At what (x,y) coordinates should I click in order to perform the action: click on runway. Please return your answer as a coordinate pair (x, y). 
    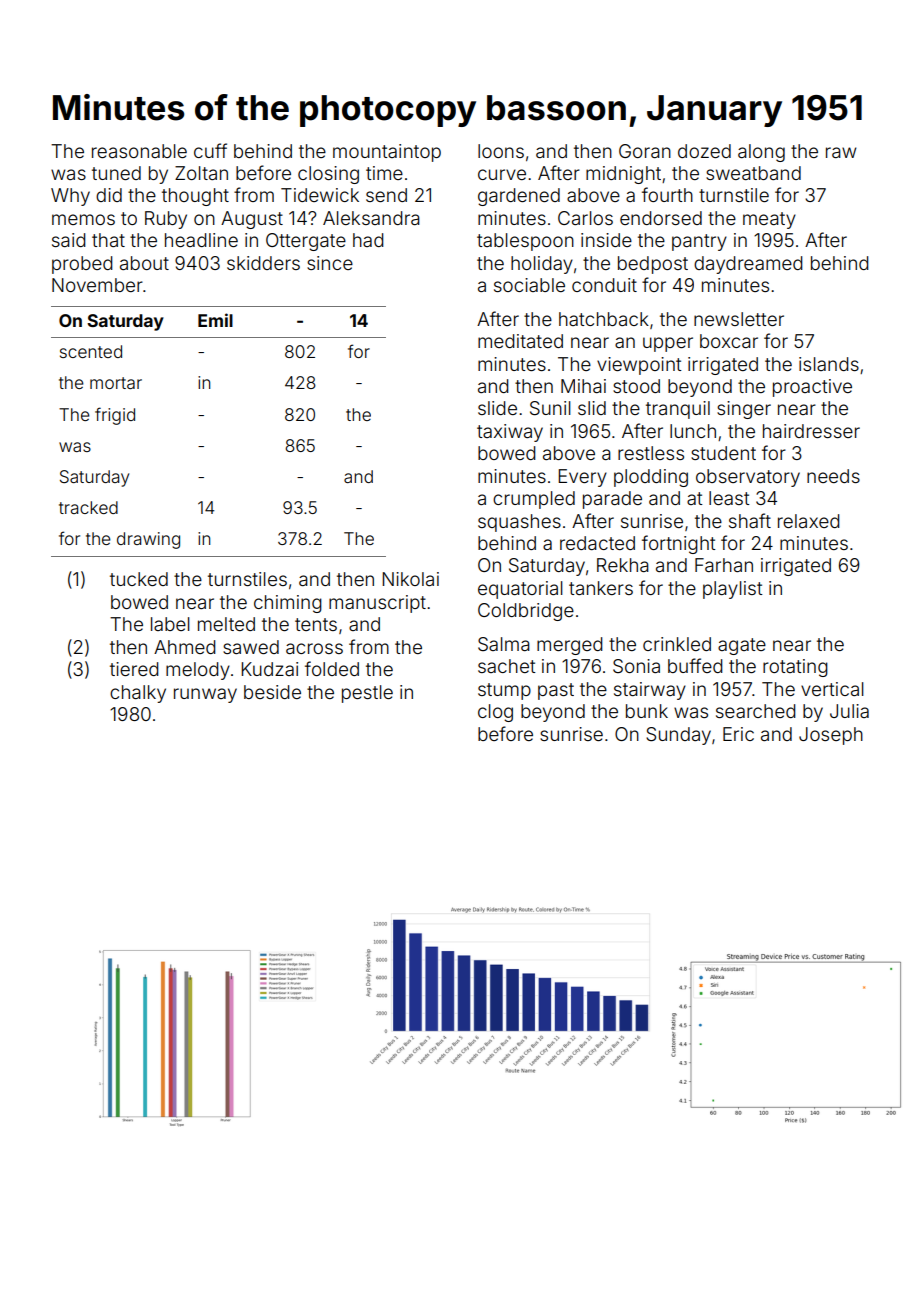
    Looking at the image, I should click on (205, 695).
